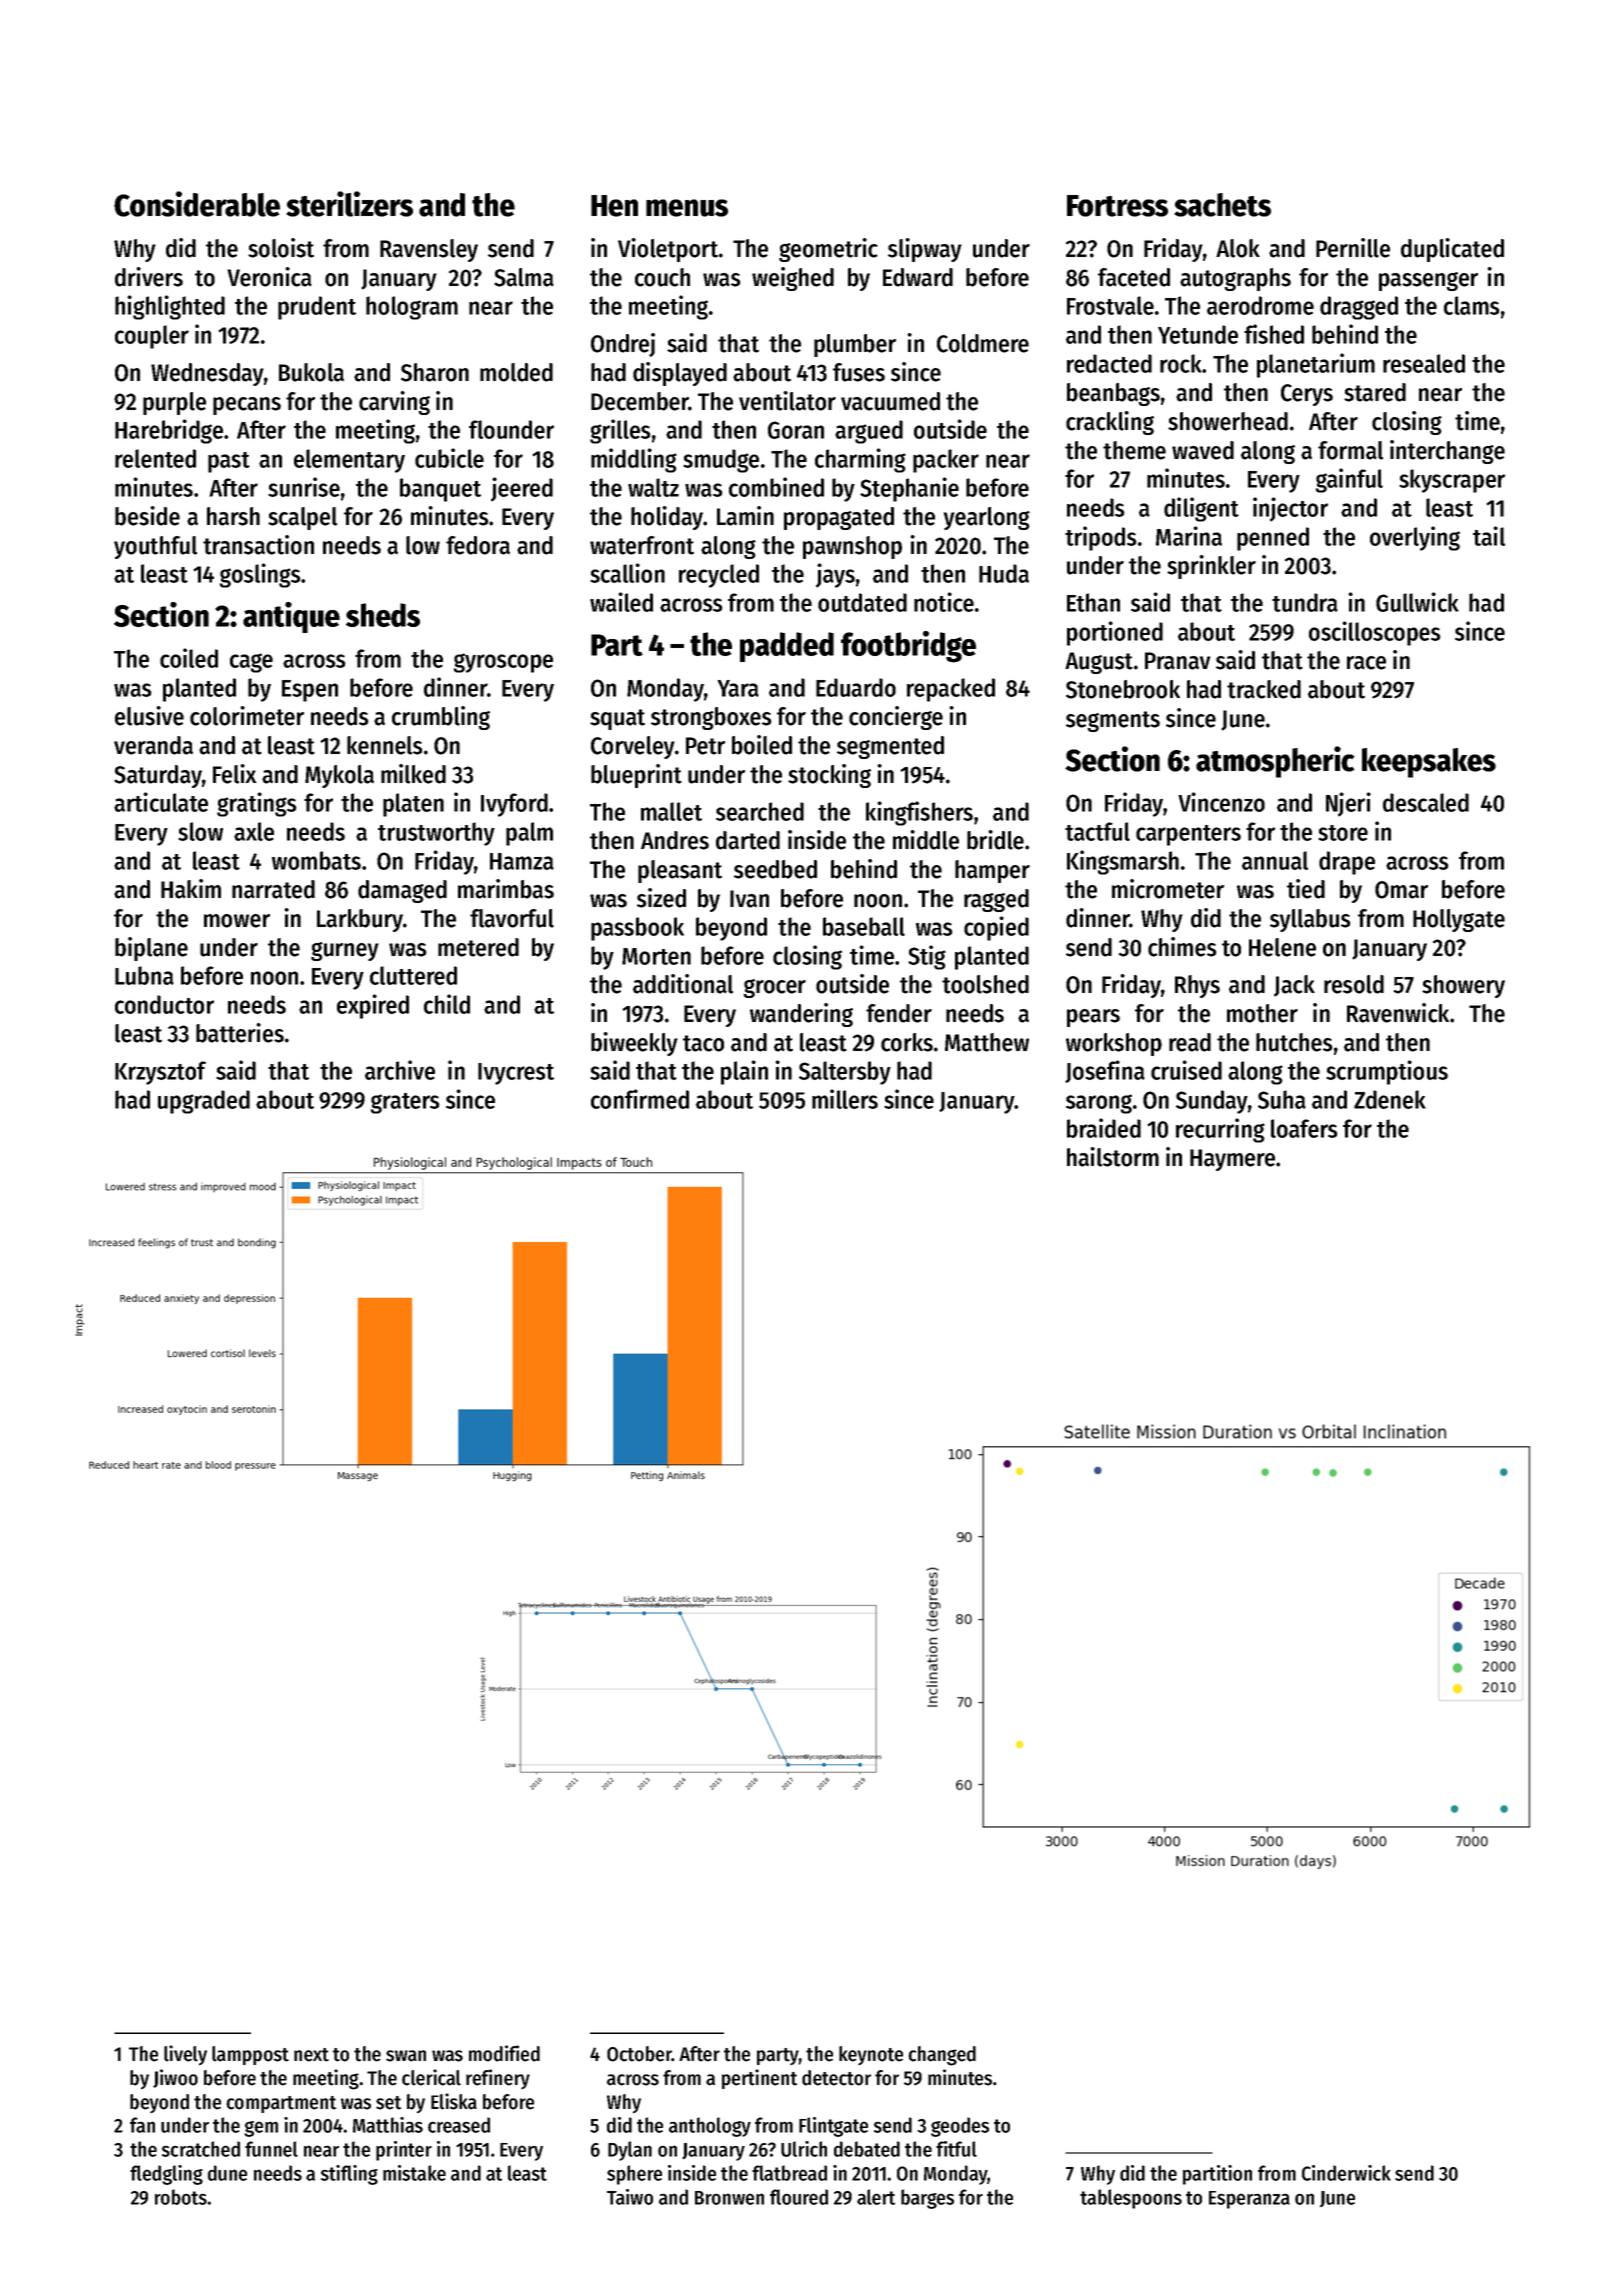 This screenshot has width=1620, height=2292. Describe the element at coordinates (1113, 1157) in the screenshot. I see `hailstorm` at that location.
